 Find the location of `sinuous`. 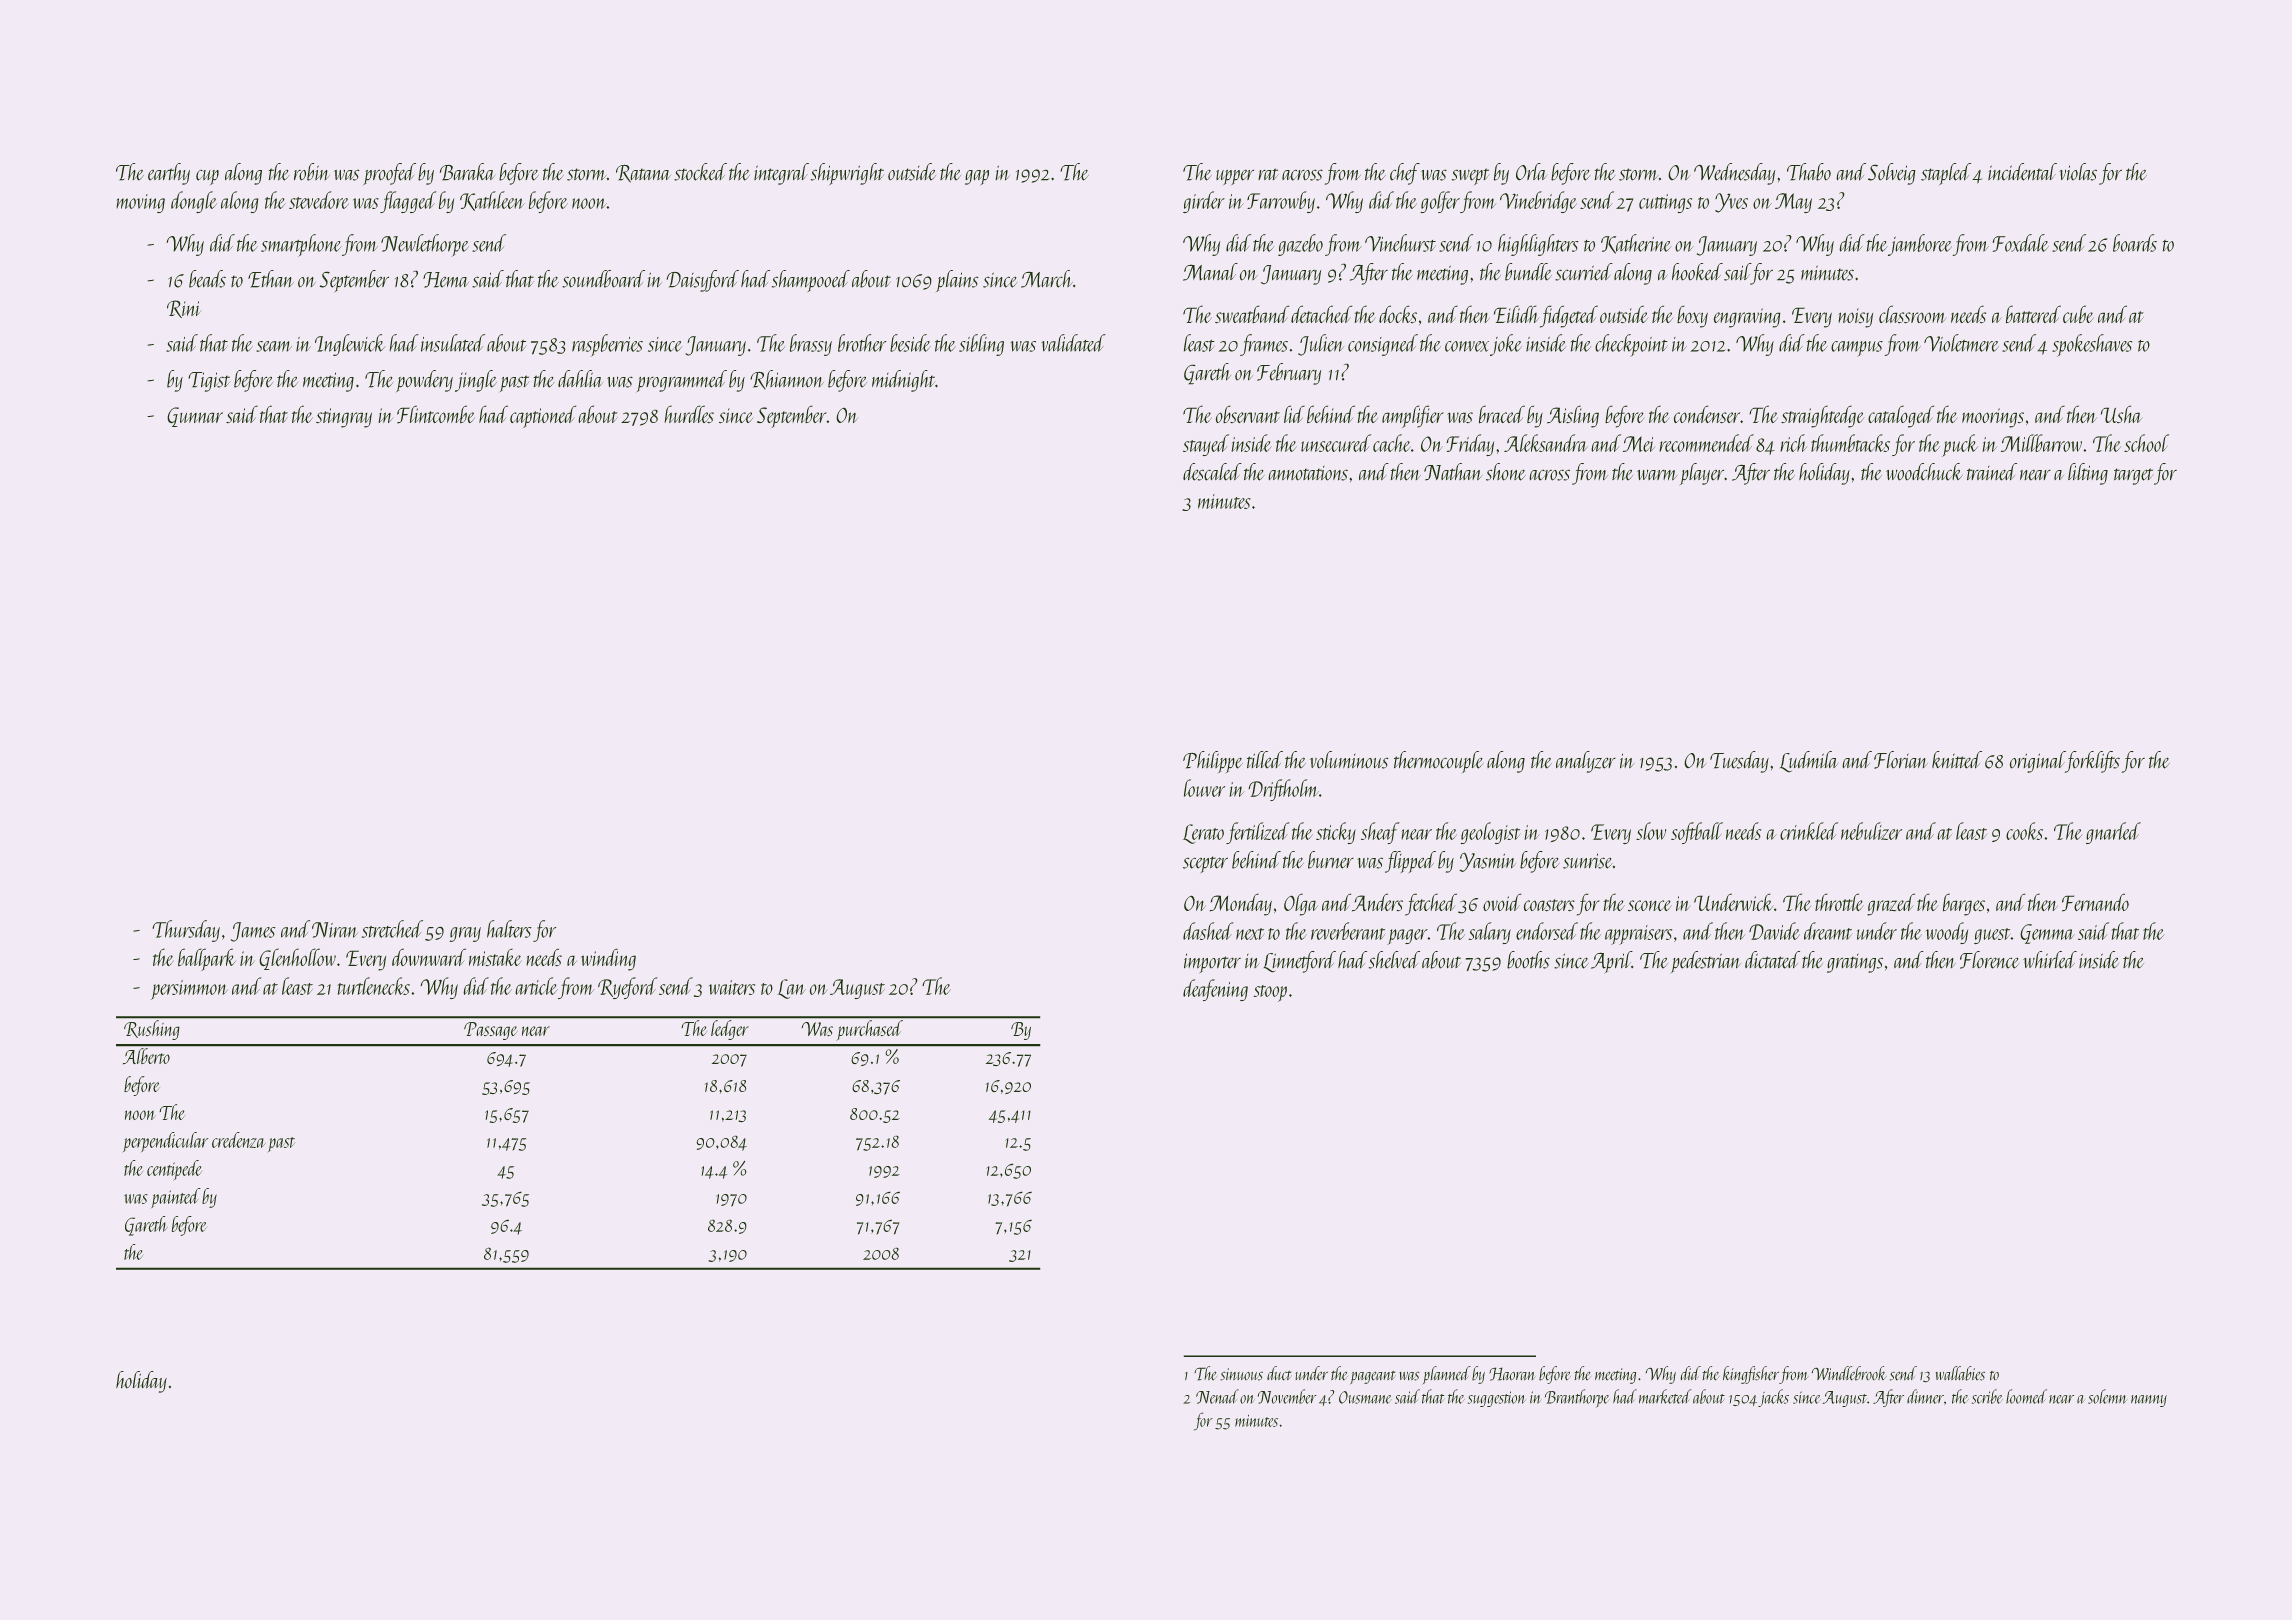

sinuous is located at coordinates (1241, 1374).
